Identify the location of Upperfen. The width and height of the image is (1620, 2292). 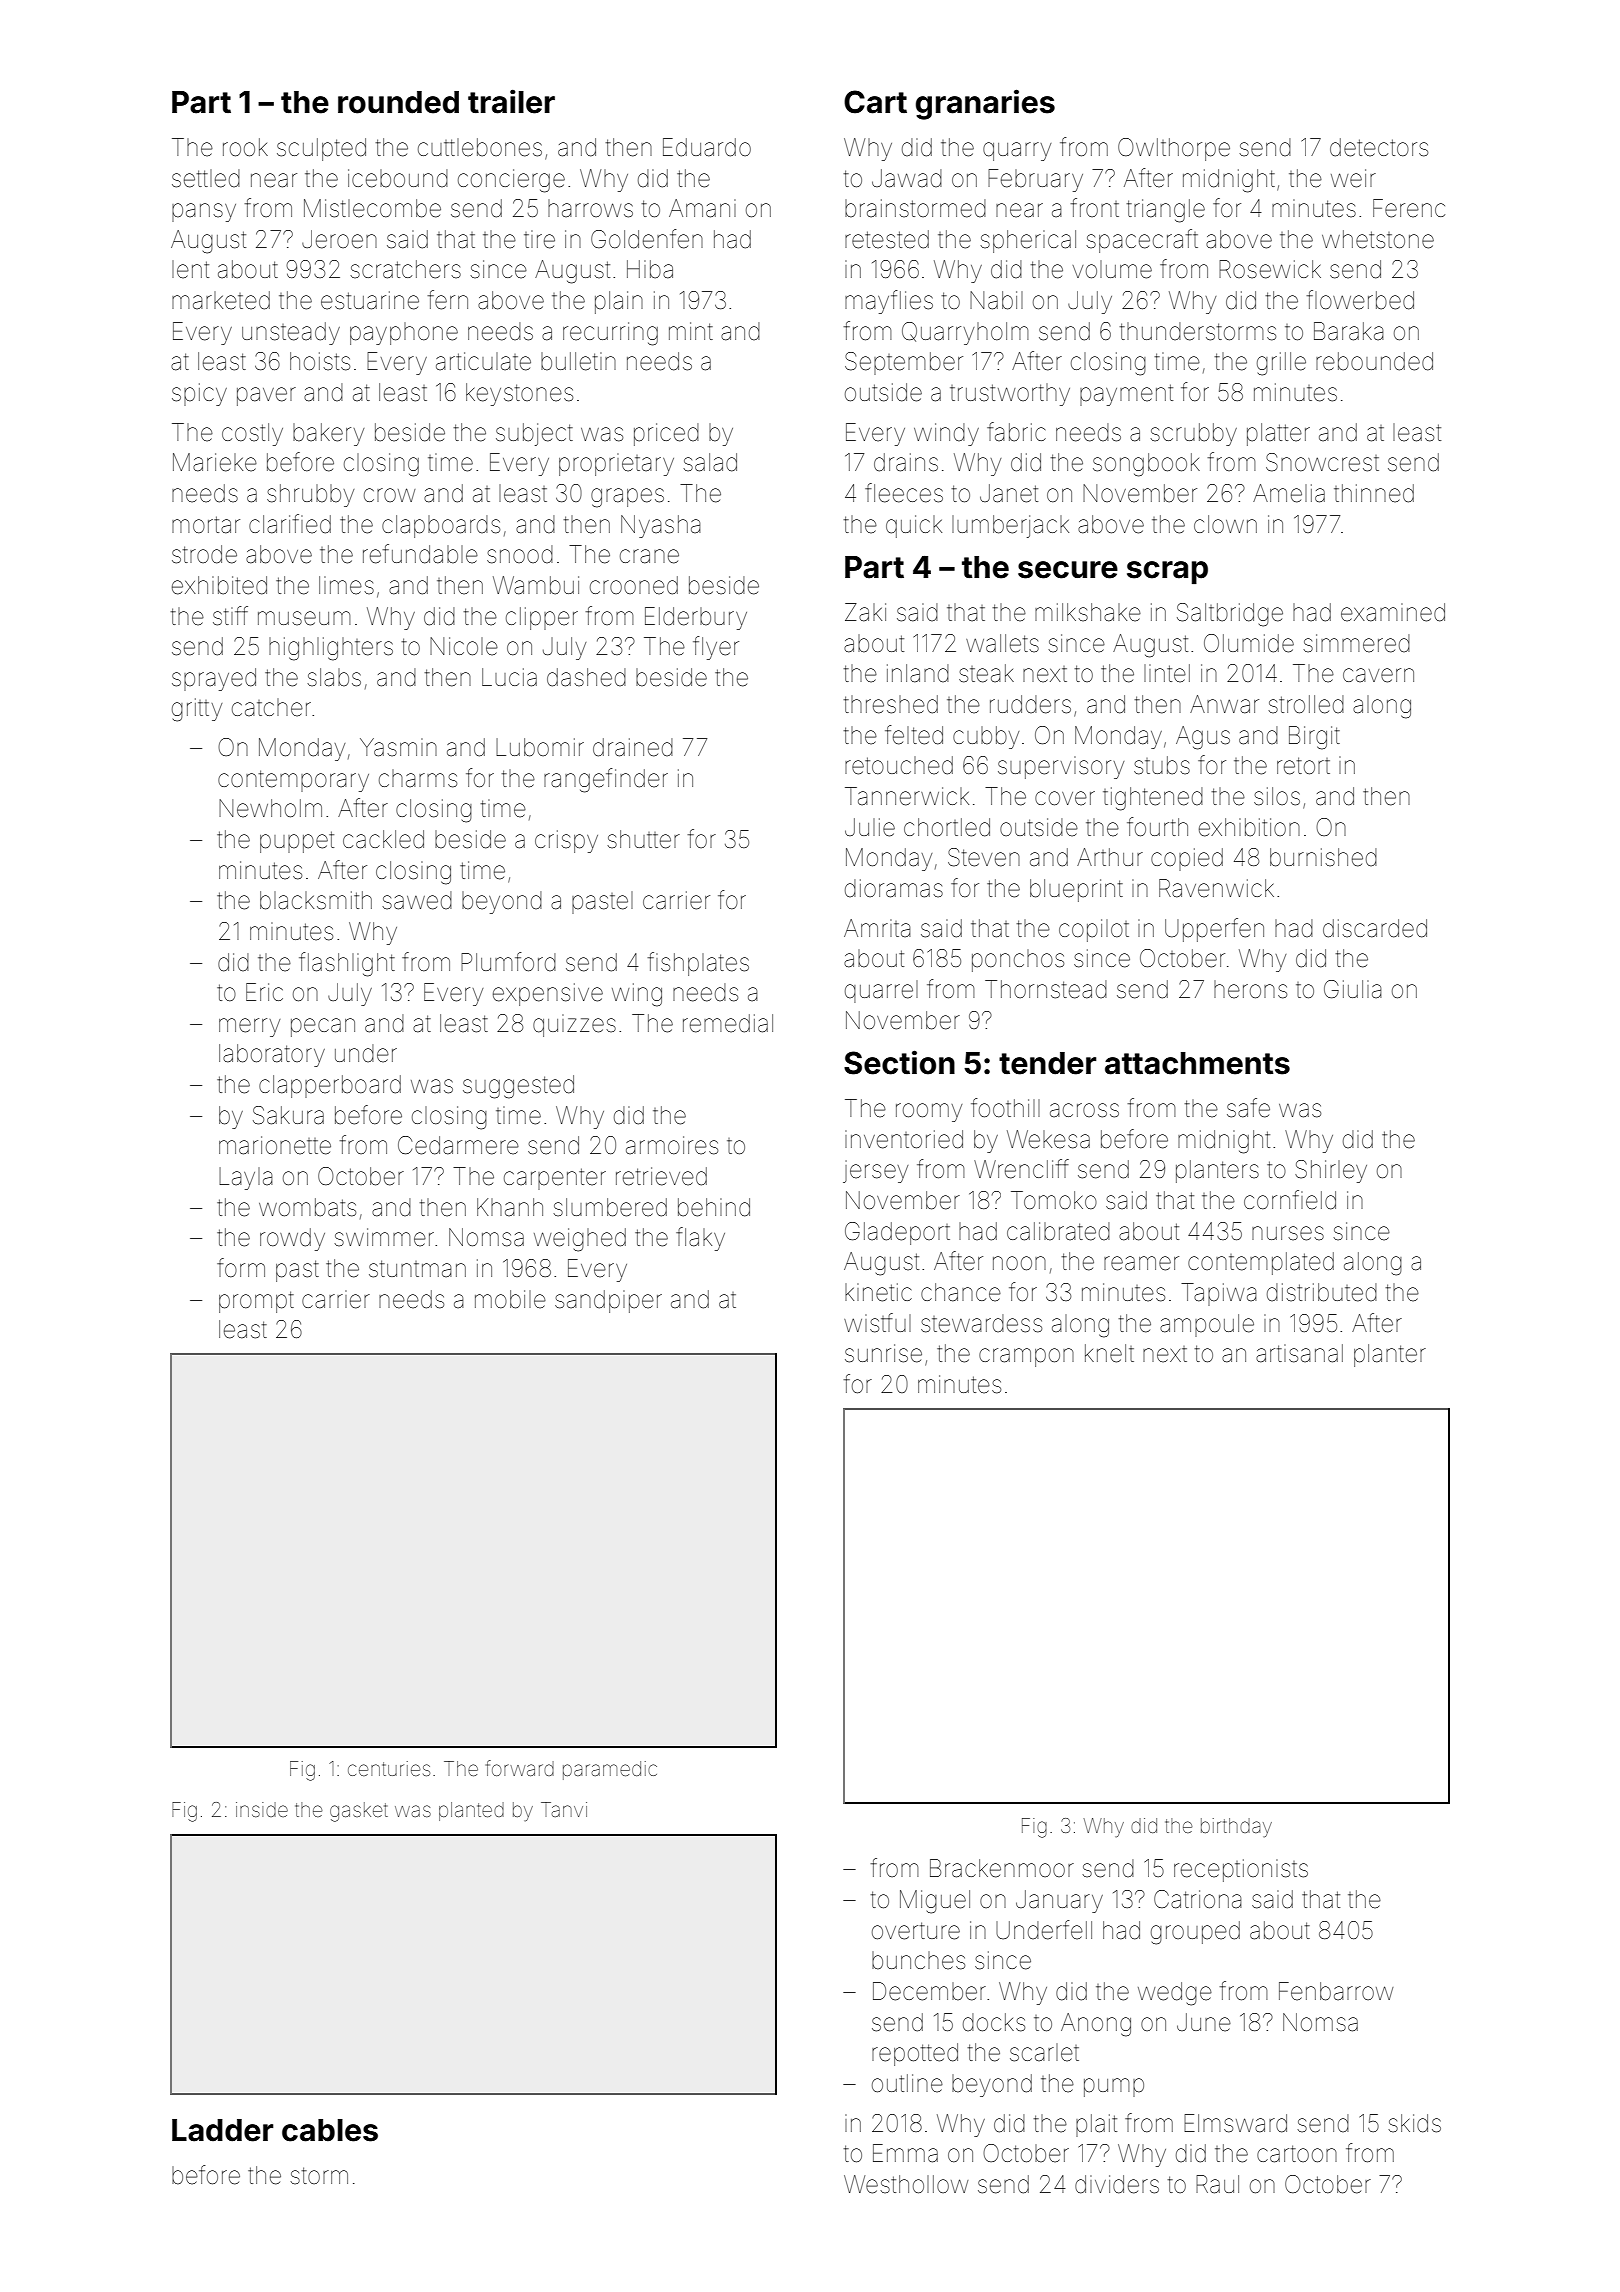
(1214, 930).
